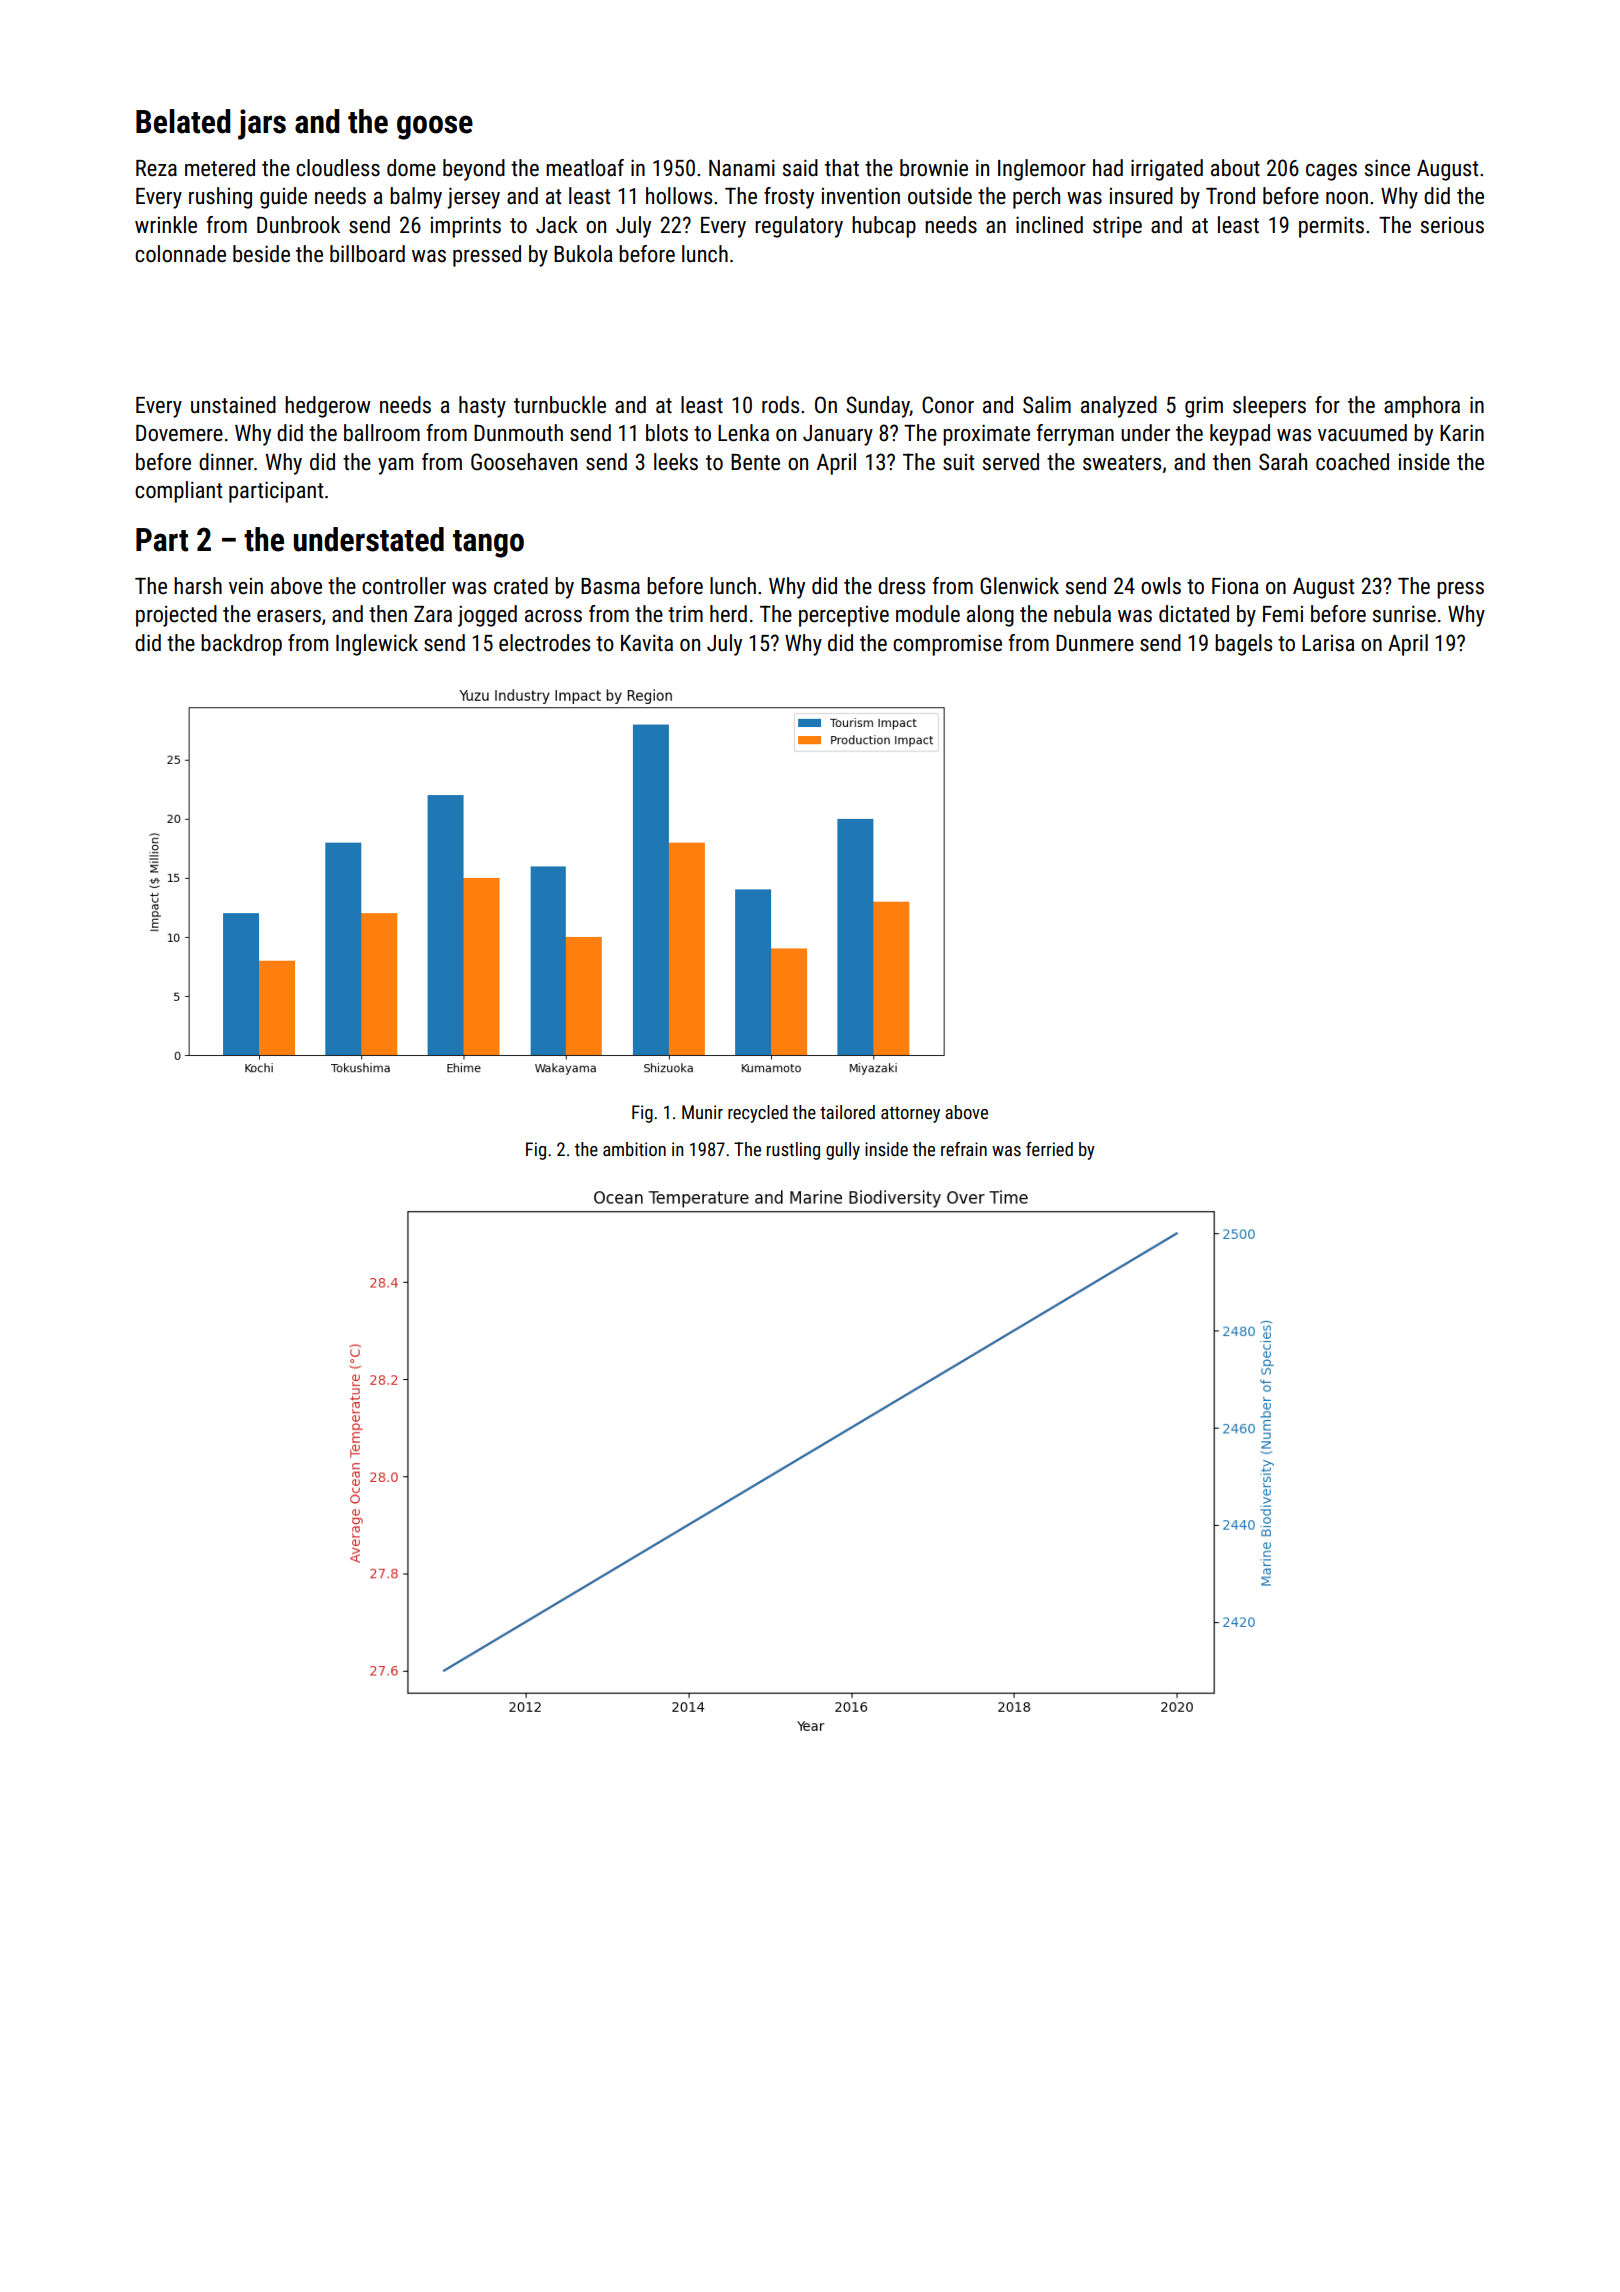 Image resolution: width=1620 pixels, height=2292 pixels. What do you see at coordinates (799, 227) in the screenshot?
I see `regulatory` at bounding box center [799, 227].
